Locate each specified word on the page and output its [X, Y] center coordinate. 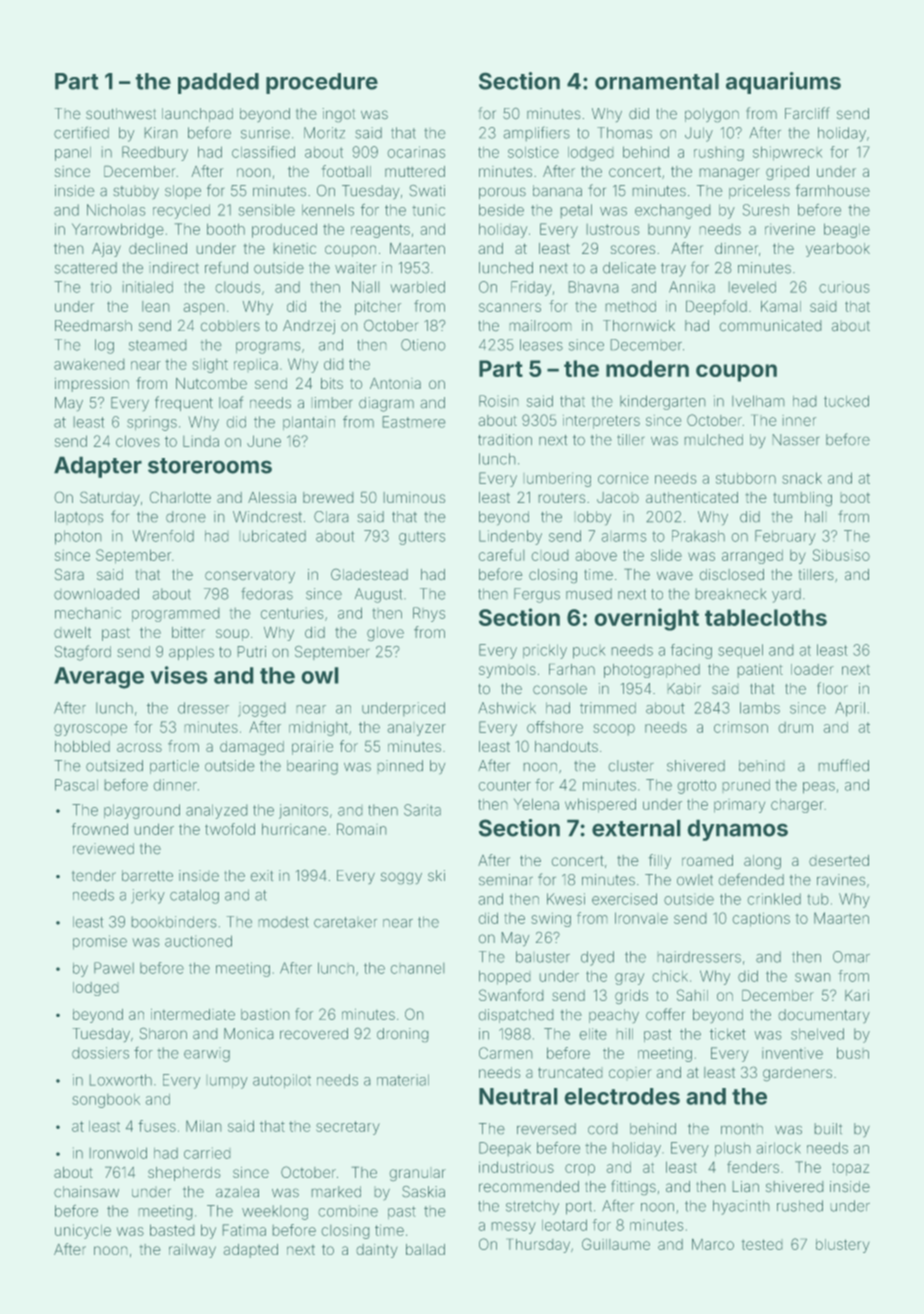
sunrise [265, 133]
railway [192, 1251]
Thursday [538, 1245]
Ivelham [758, 401]
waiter [356, 268]
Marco [713, 1244]
